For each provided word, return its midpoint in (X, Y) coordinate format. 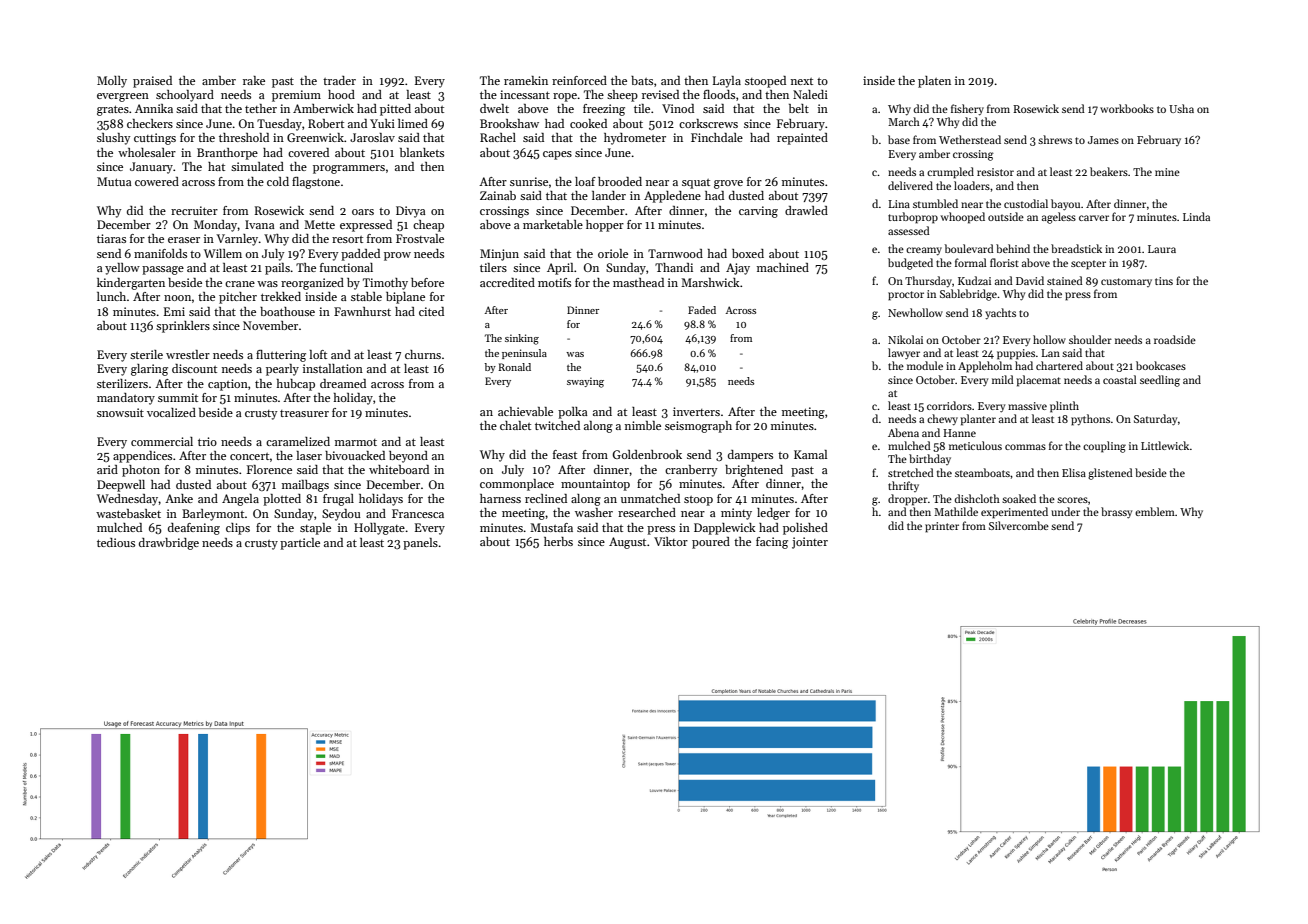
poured (711, 543)
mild (1003, 379)
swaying (585, 382)
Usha (1181, 108)
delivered (910, 185)
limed (413, 123)
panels (420, 544)
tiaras (111, 238)
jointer (810, 543)
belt (799, 108)
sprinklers (183, 327)
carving (758, 212)
